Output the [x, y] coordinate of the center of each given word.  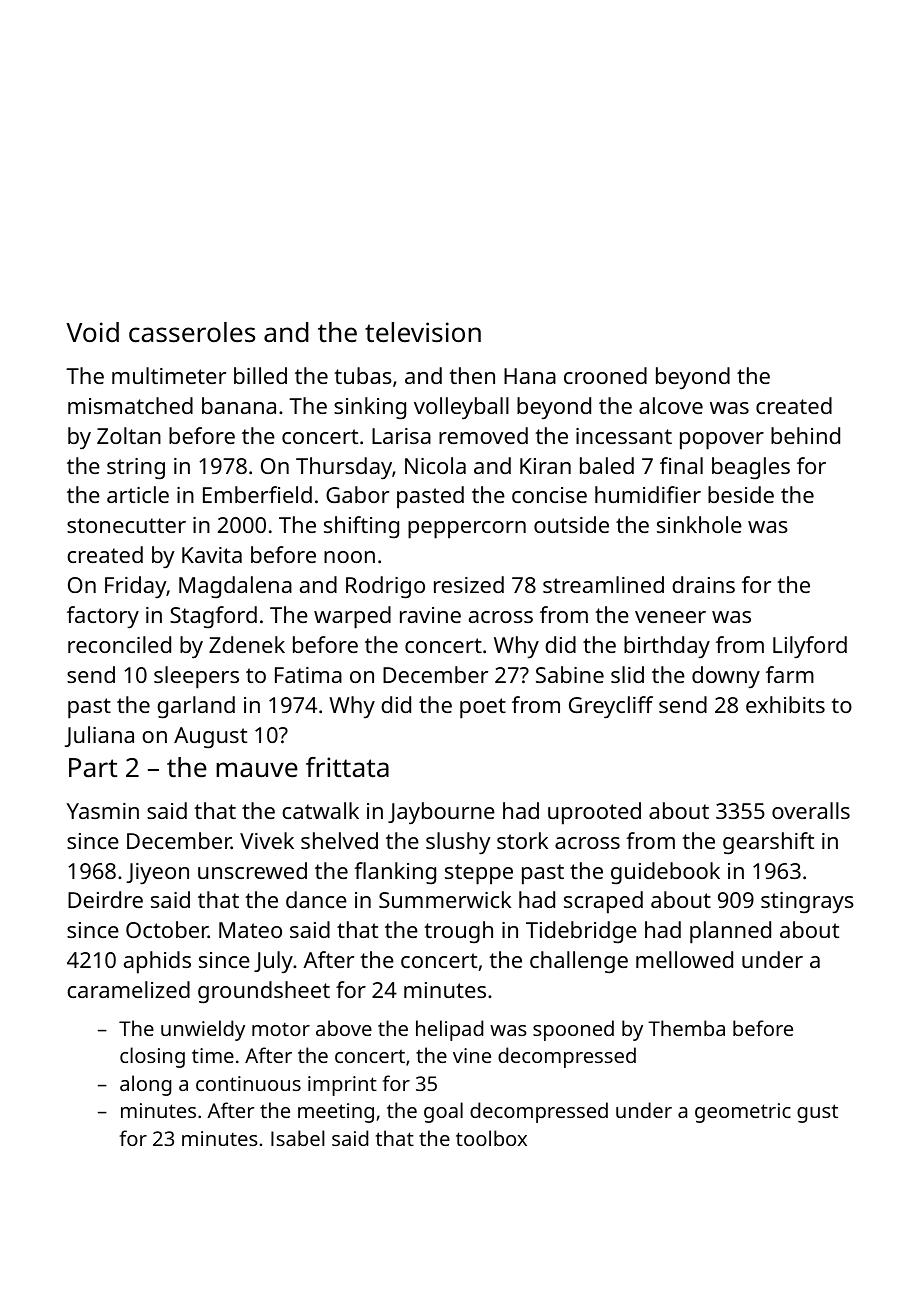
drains [703, 584]
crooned [605, 375]
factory [103, 617]
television [423, 332]
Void [92, 332]
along [145, 1085]
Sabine [570, 674]
